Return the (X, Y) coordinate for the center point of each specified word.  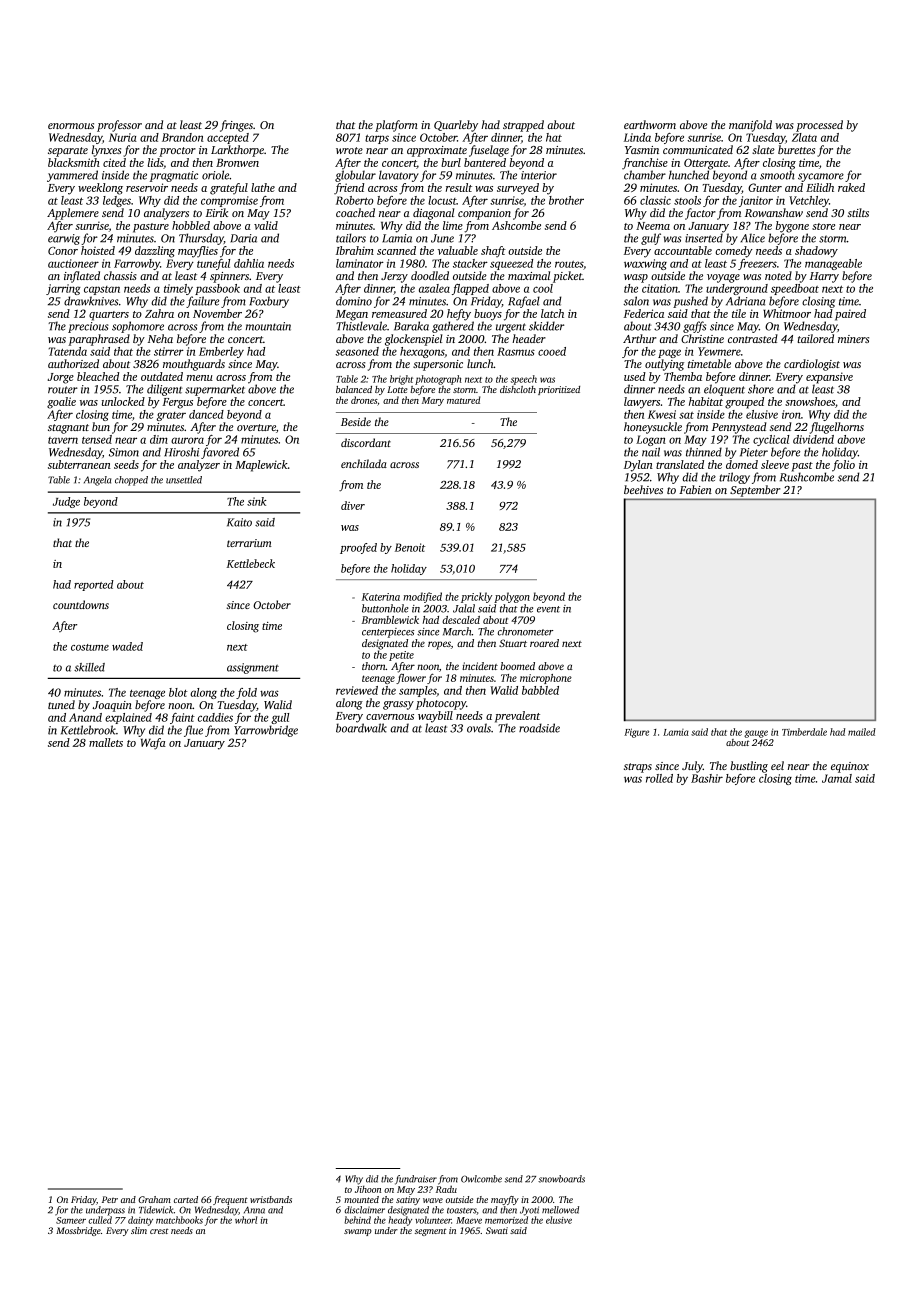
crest (159, 1231)
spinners (229, 277)
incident (480, 666)
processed (819, 126)
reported (94, 585)
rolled (659, 778)
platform (396, 126)
